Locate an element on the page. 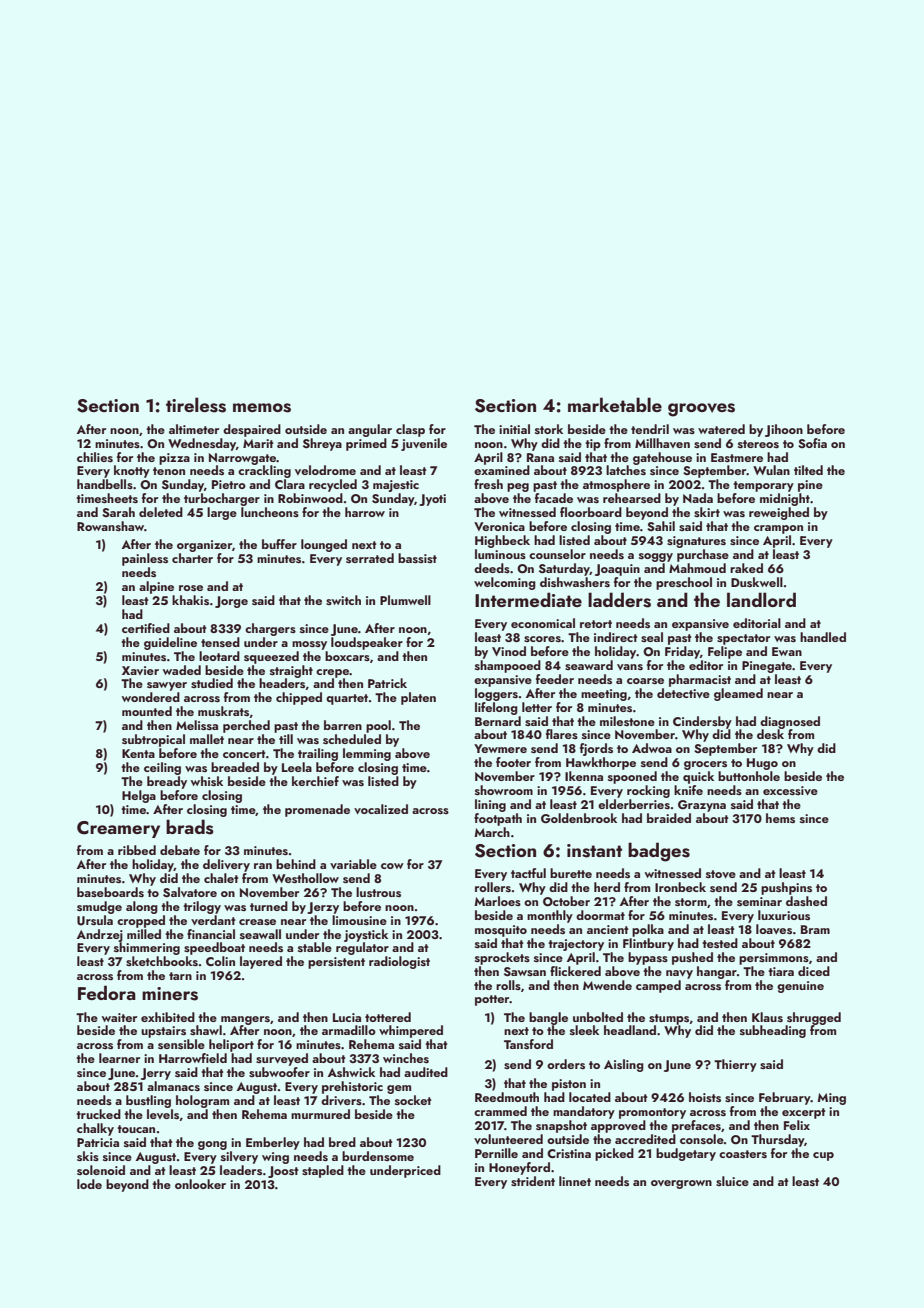 The width and height of the document is (924, 1308). clasp is located at coordinates (410, 430).
